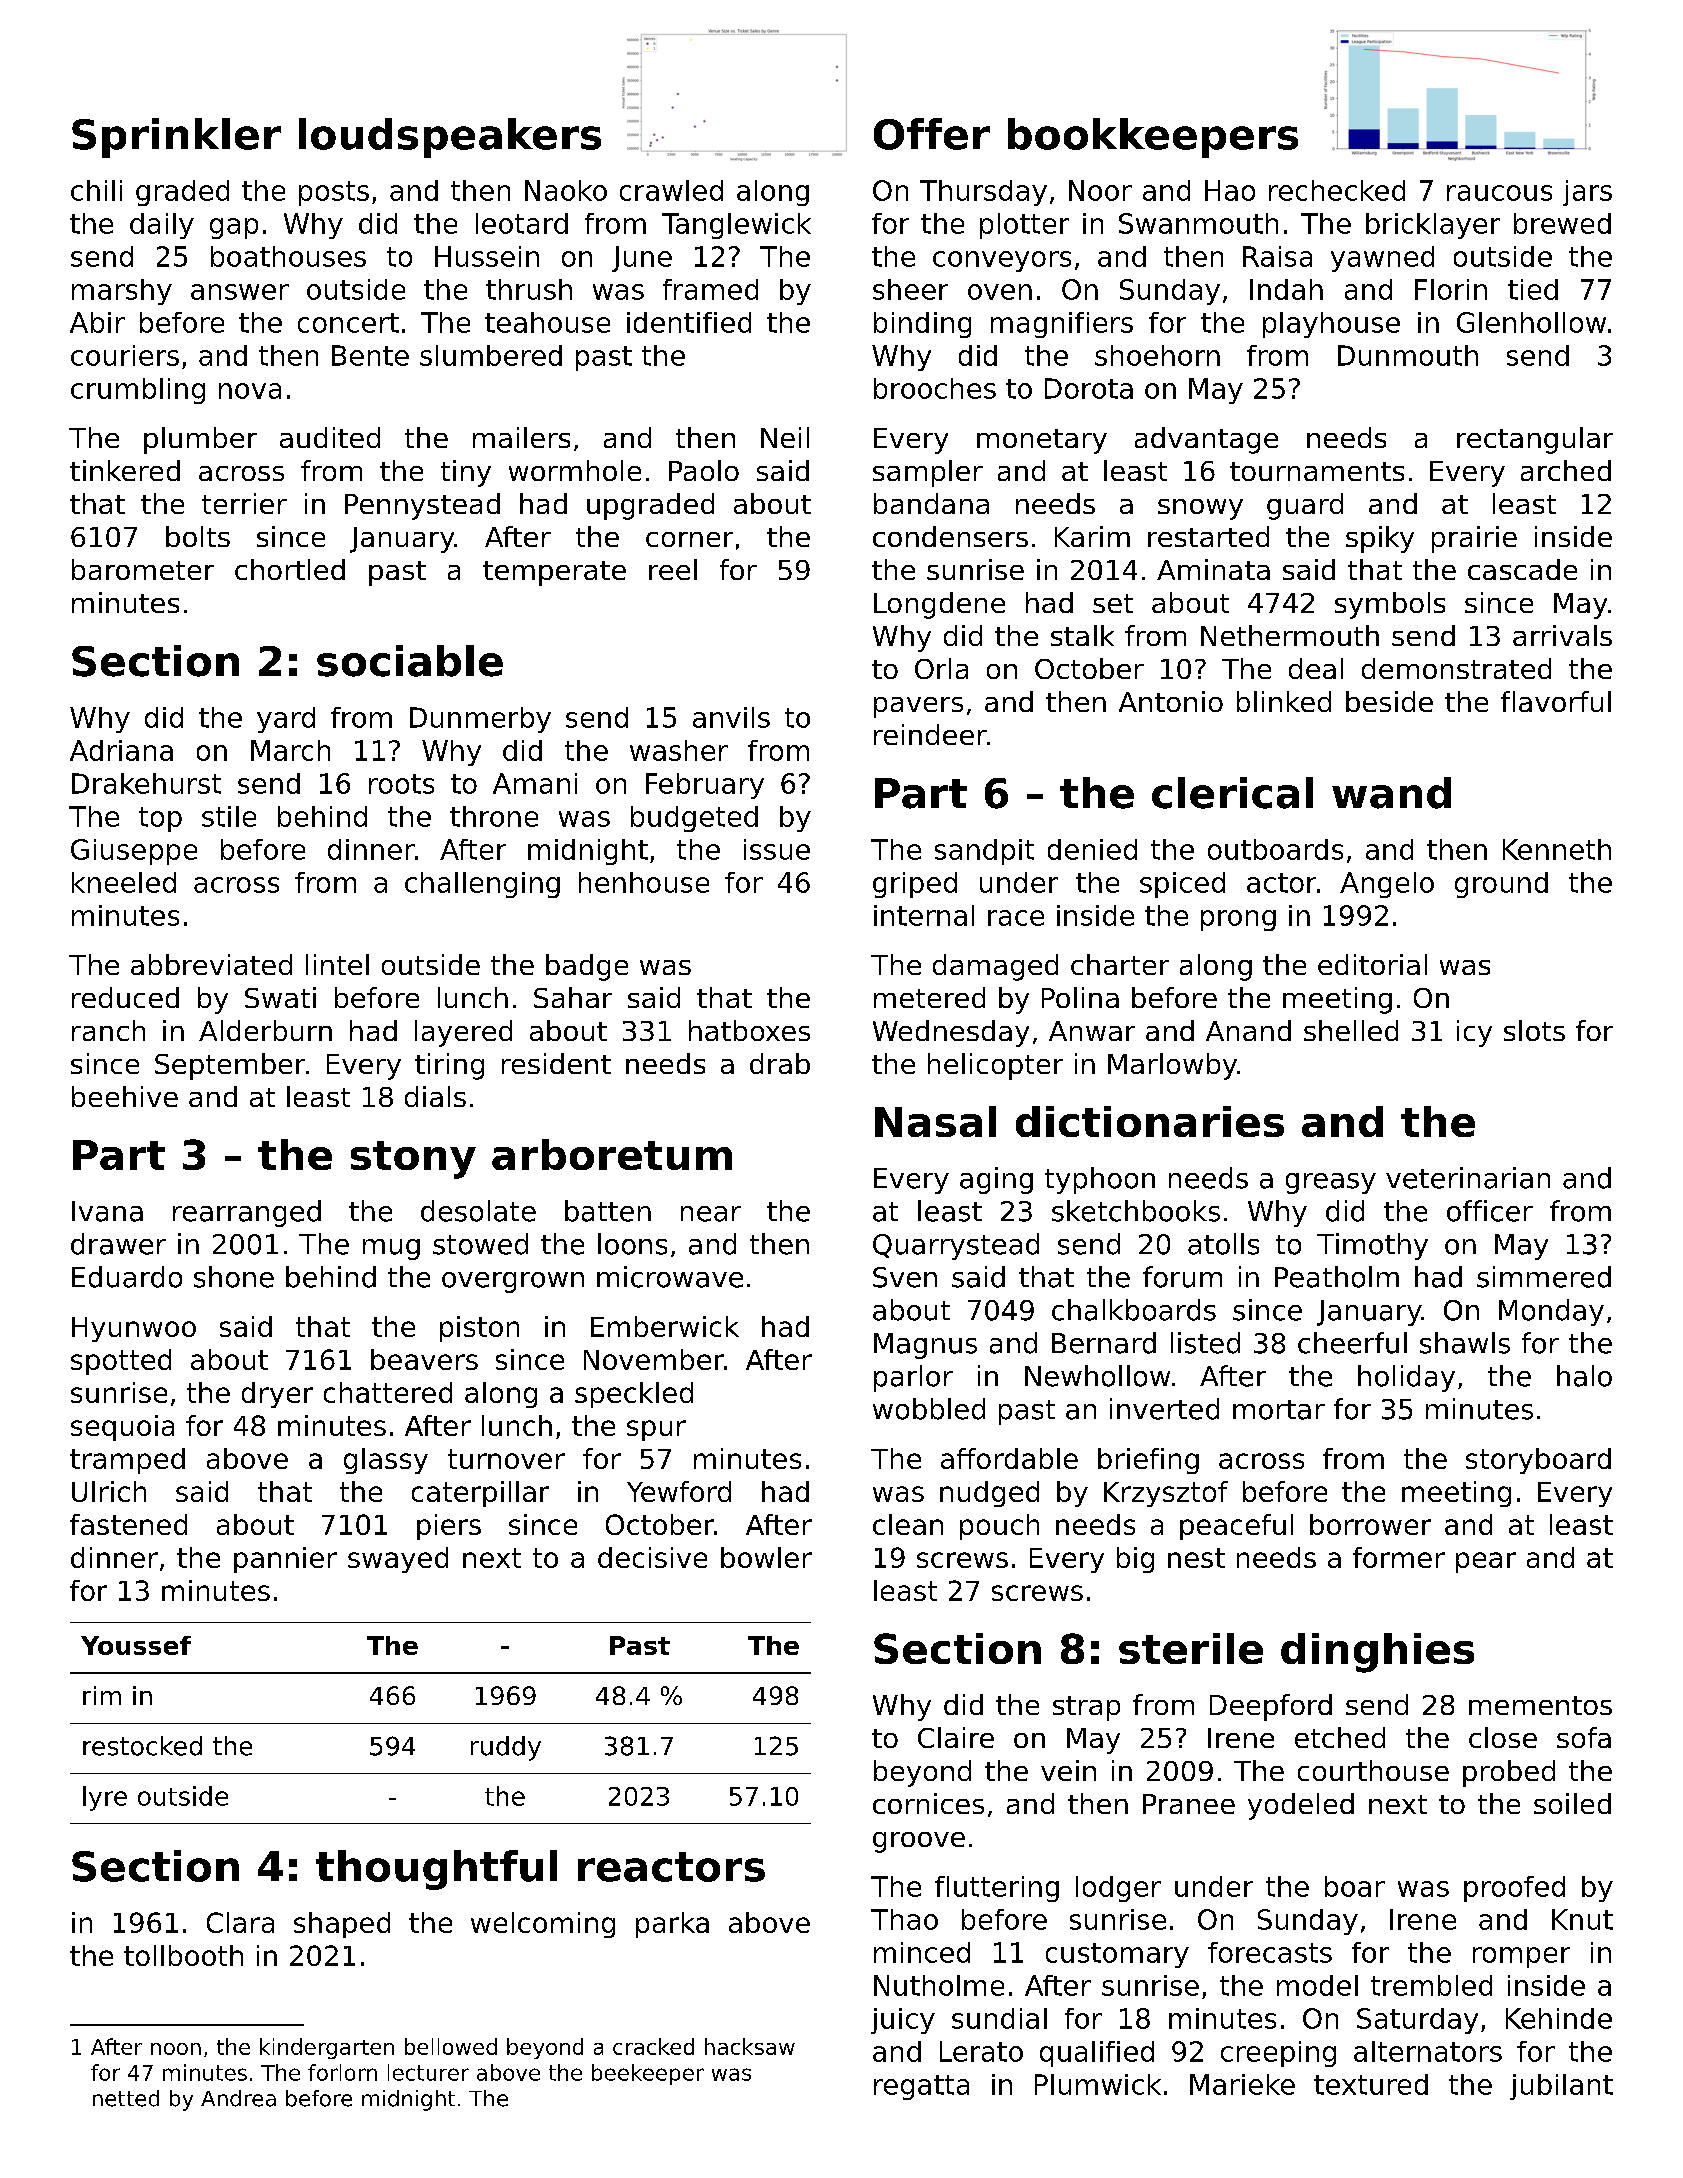 Image resolution: width=1683 pixels, height=2178 pixels. What do you see at coordinates (126, 2098) in the page?
I see `netted` at bounding box center [126, 2098].
